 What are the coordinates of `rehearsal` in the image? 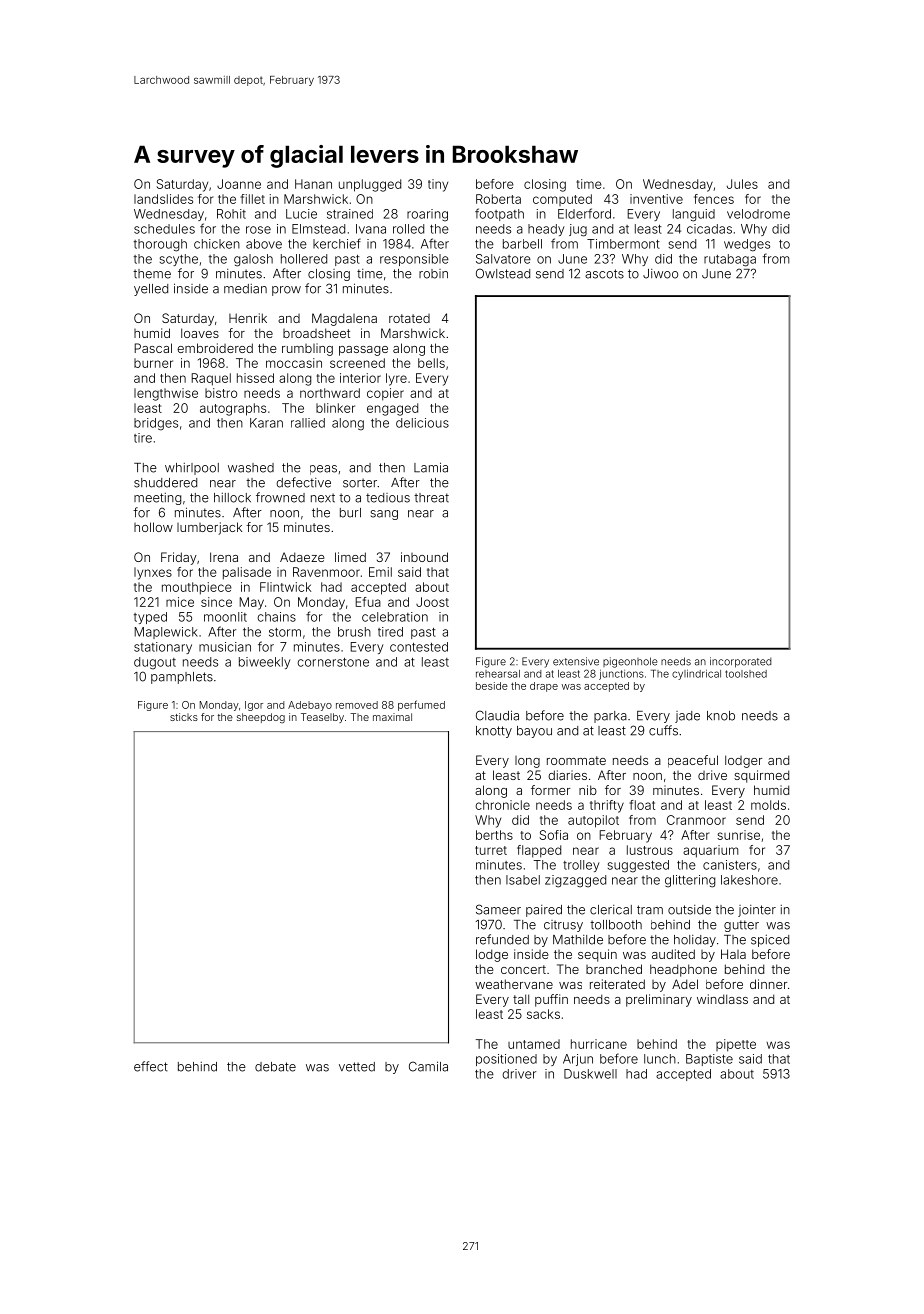 It's located at (498, 674).
